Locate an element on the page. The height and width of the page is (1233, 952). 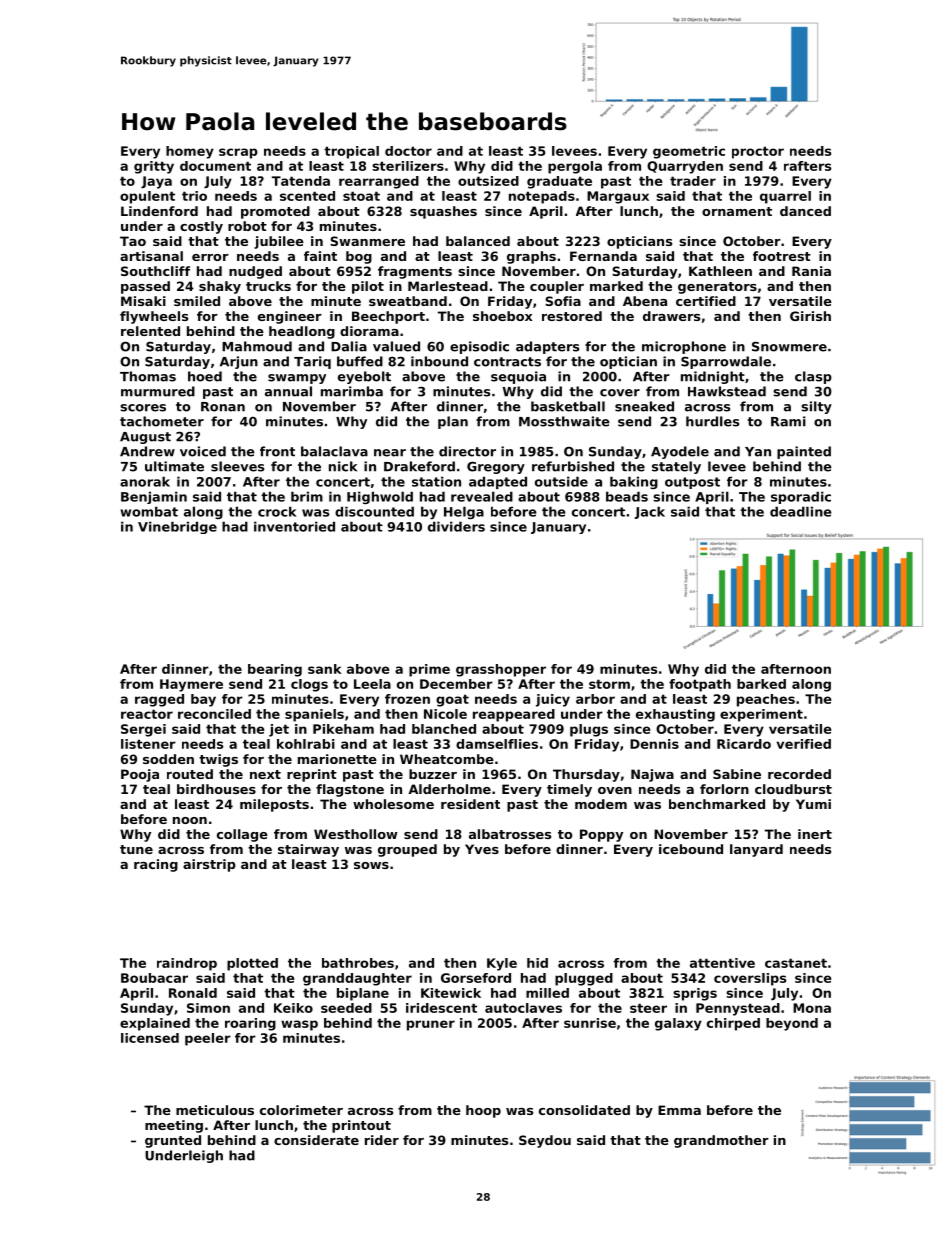
Dennis is located at coordinates (654, 744).
